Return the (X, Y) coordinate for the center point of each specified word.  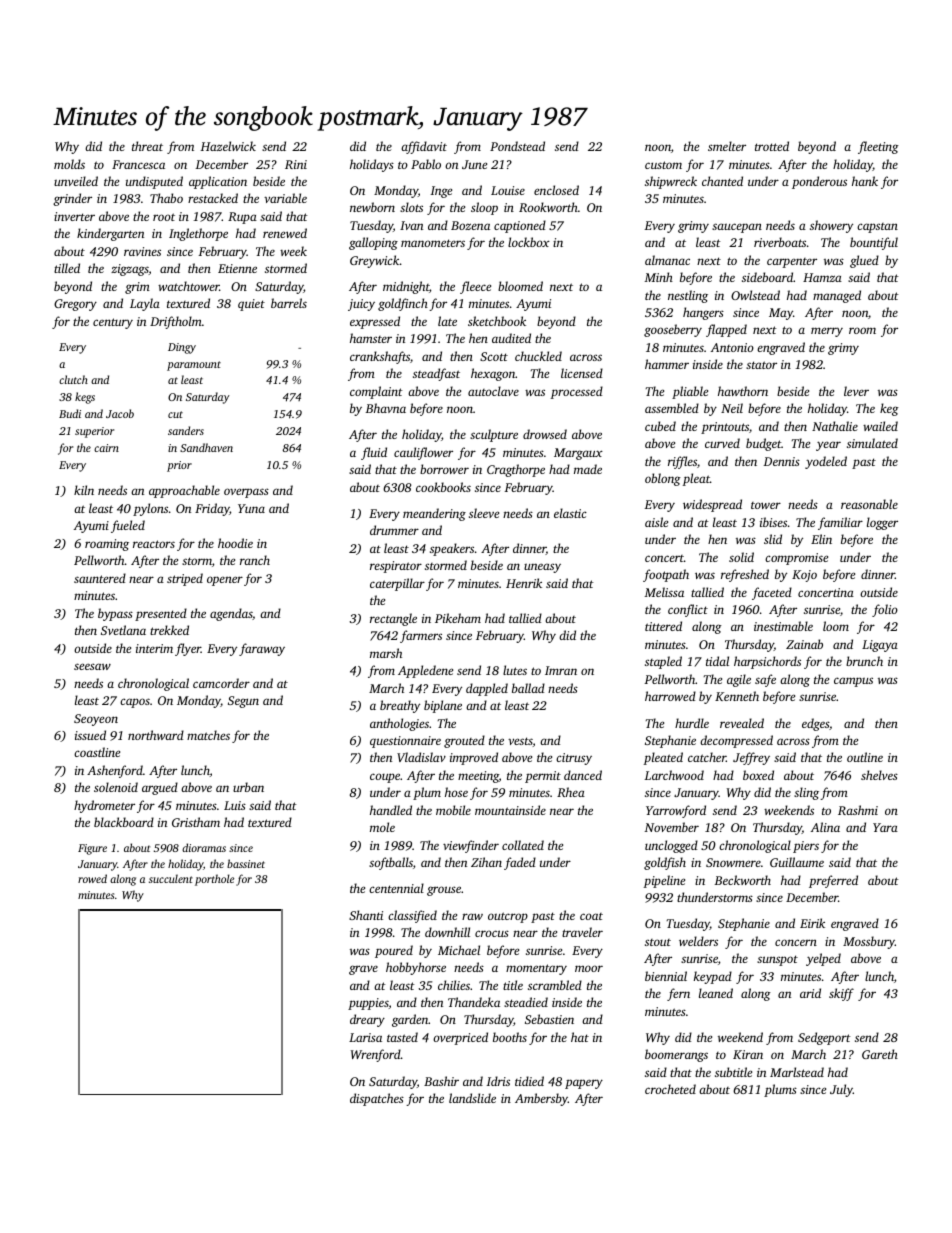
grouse (444, 891)
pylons (150, 509)
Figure (92, 849)
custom (663, 165)
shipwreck (671, 182)
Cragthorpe (516, 470)
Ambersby (541, 1099)
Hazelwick (228, 146)
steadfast (436, 374)
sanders (186, 430)
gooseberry (673, 330)
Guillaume (797, 862)
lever (856, 391)
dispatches (377, 1099)
